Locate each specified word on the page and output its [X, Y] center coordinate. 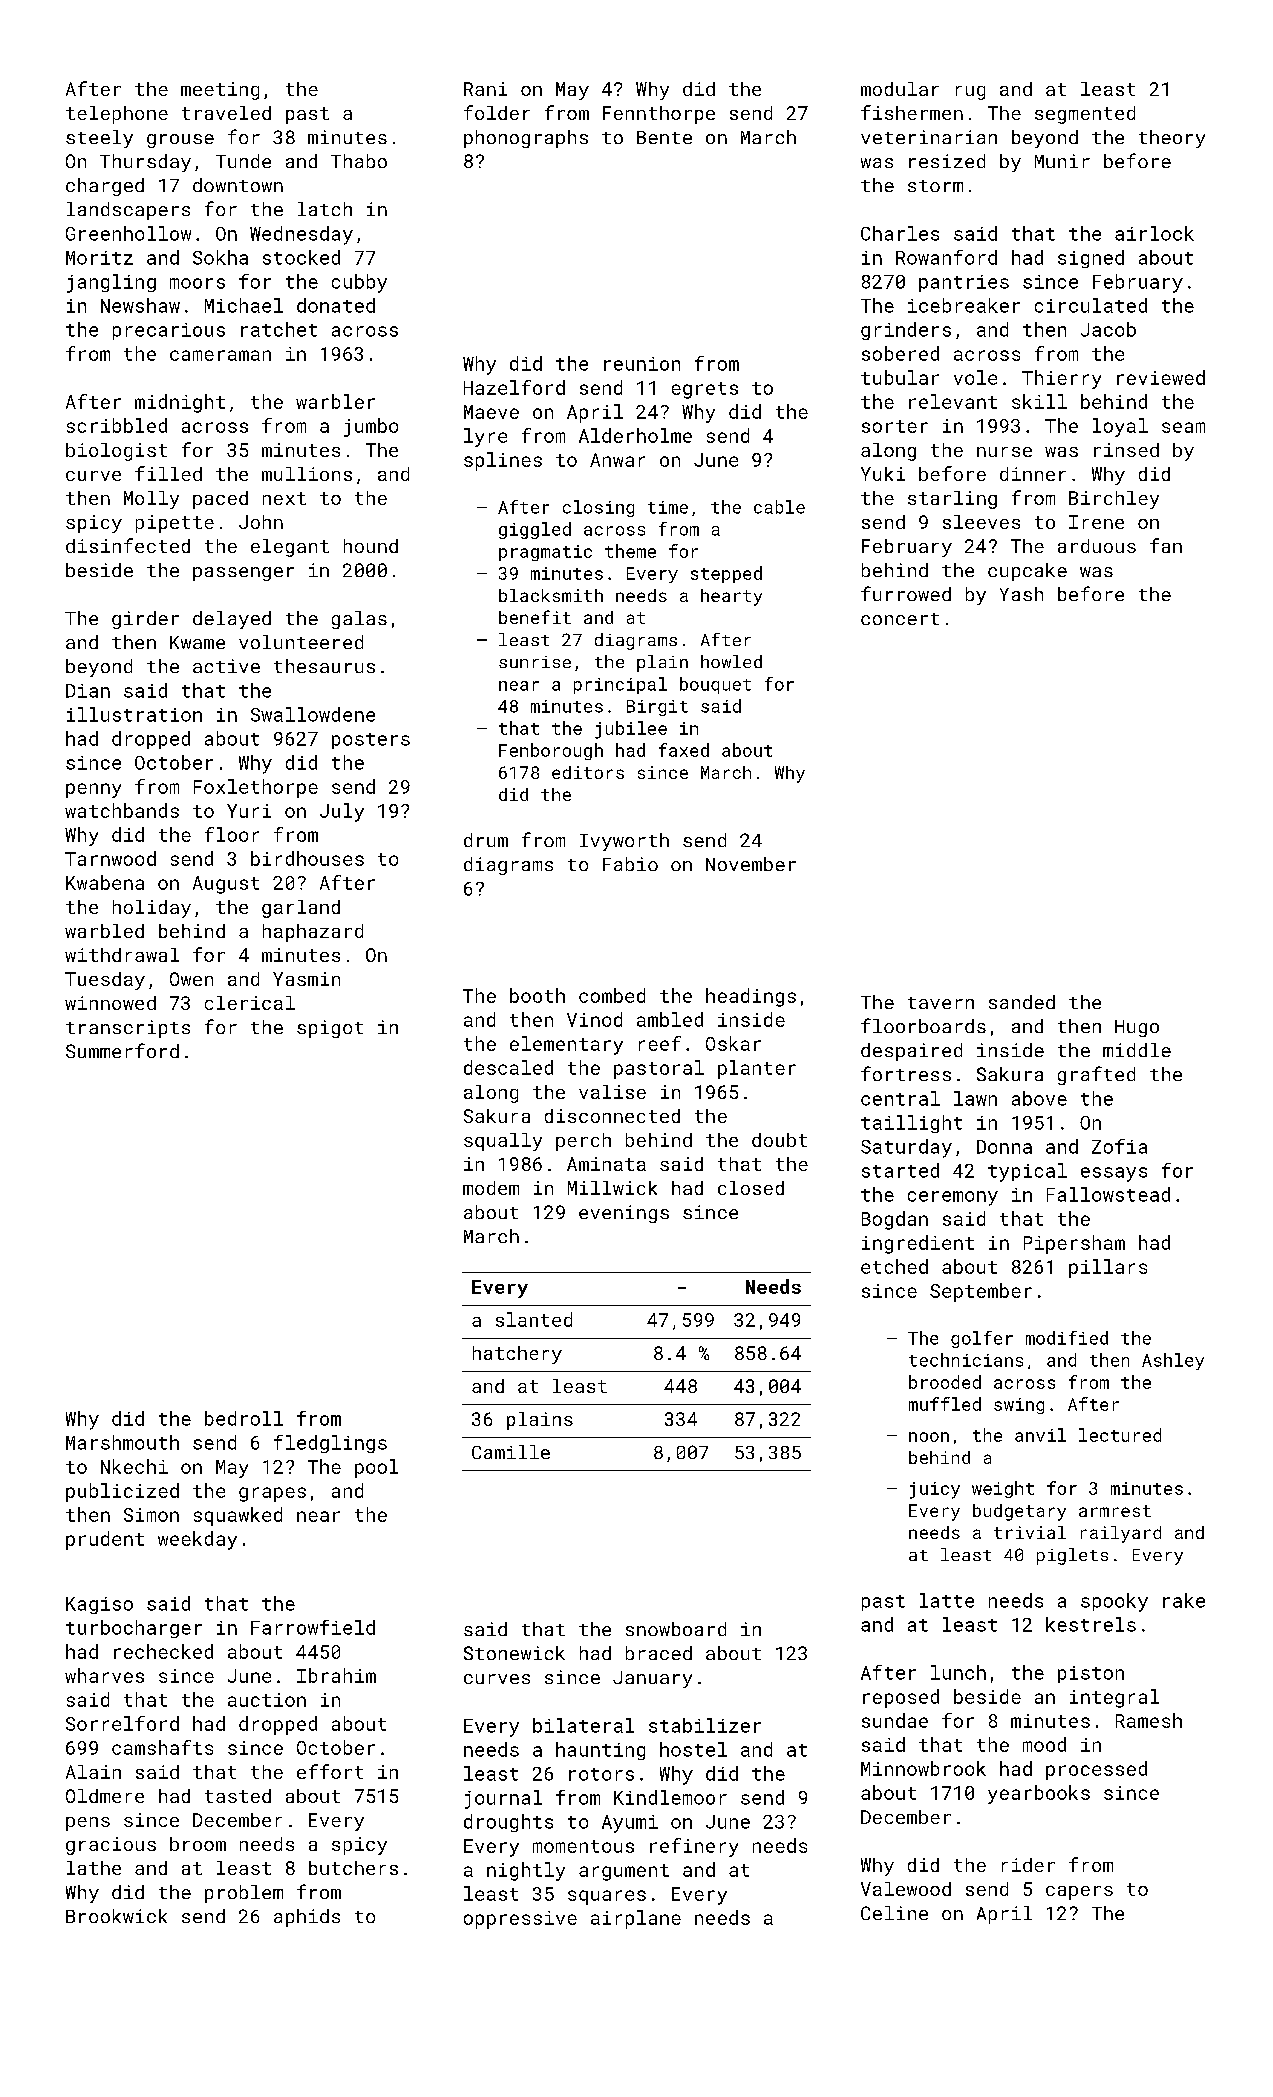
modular [900, 89]
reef [660, 1043]
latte [947, 1600]
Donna [1004, 1147]
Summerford [122, 1050]
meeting [220, 91]
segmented [1085, 115]
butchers [353, 1868]
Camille [511, 1452]
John [261, 522]
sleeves [981, 522]
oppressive [520, 1920]
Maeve [491, 412]
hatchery [517, 1355]
